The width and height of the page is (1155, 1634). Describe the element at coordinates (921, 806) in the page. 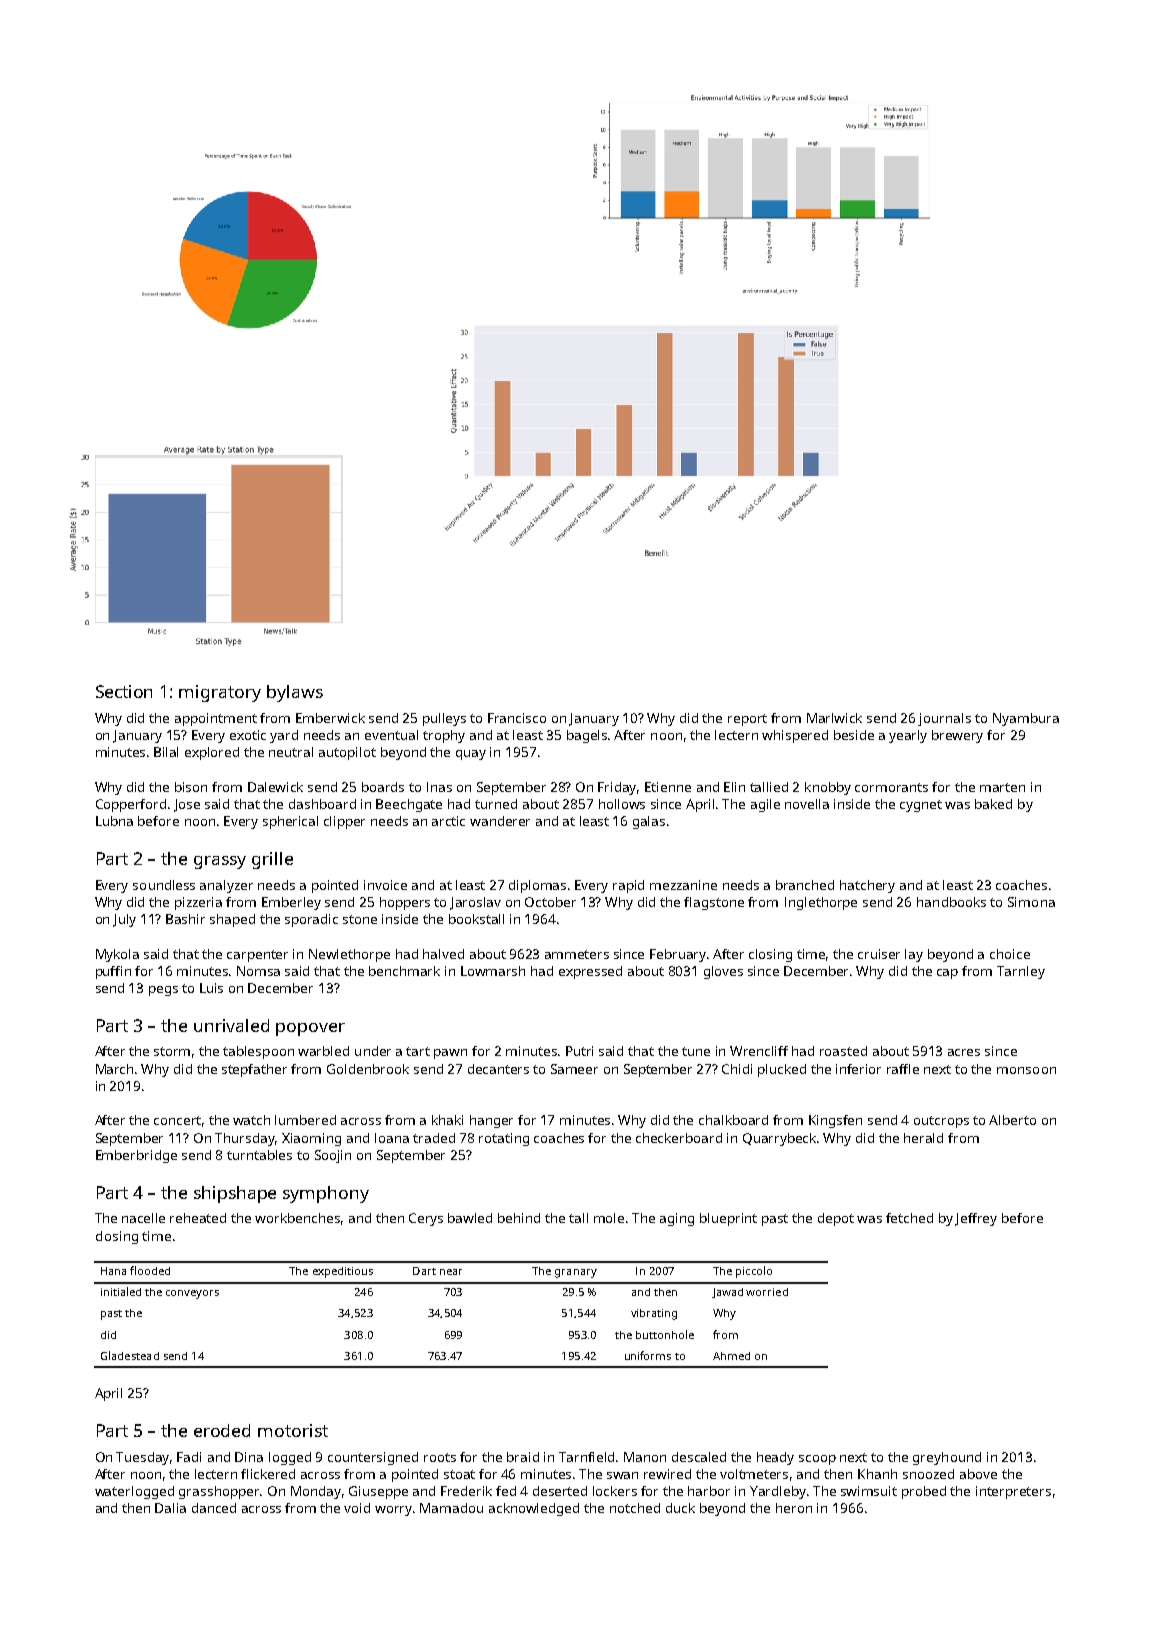

I see `cygnet` at that location.
